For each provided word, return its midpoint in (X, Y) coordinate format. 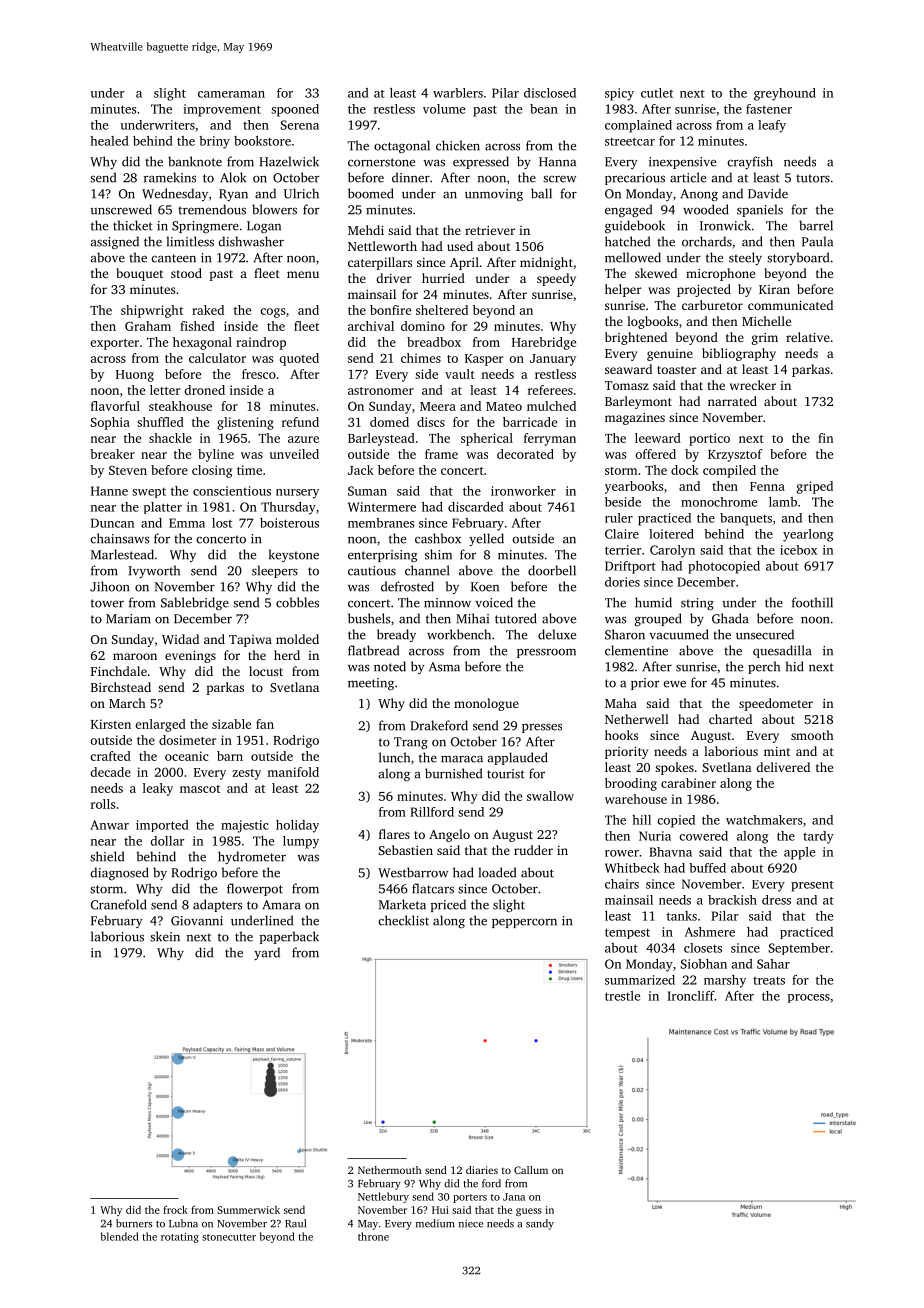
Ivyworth (154, 571)
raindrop (261, 343)
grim (765, 339)
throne (373, 1236)
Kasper (484, 360)
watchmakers (764, 820)
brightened (636, 338)
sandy (540, 1224)
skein (165, 936)
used (460, 246)
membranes (381, 523)
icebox (798, 550)
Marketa (402, 904)
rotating (180, 1238)
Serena (300, 125)
